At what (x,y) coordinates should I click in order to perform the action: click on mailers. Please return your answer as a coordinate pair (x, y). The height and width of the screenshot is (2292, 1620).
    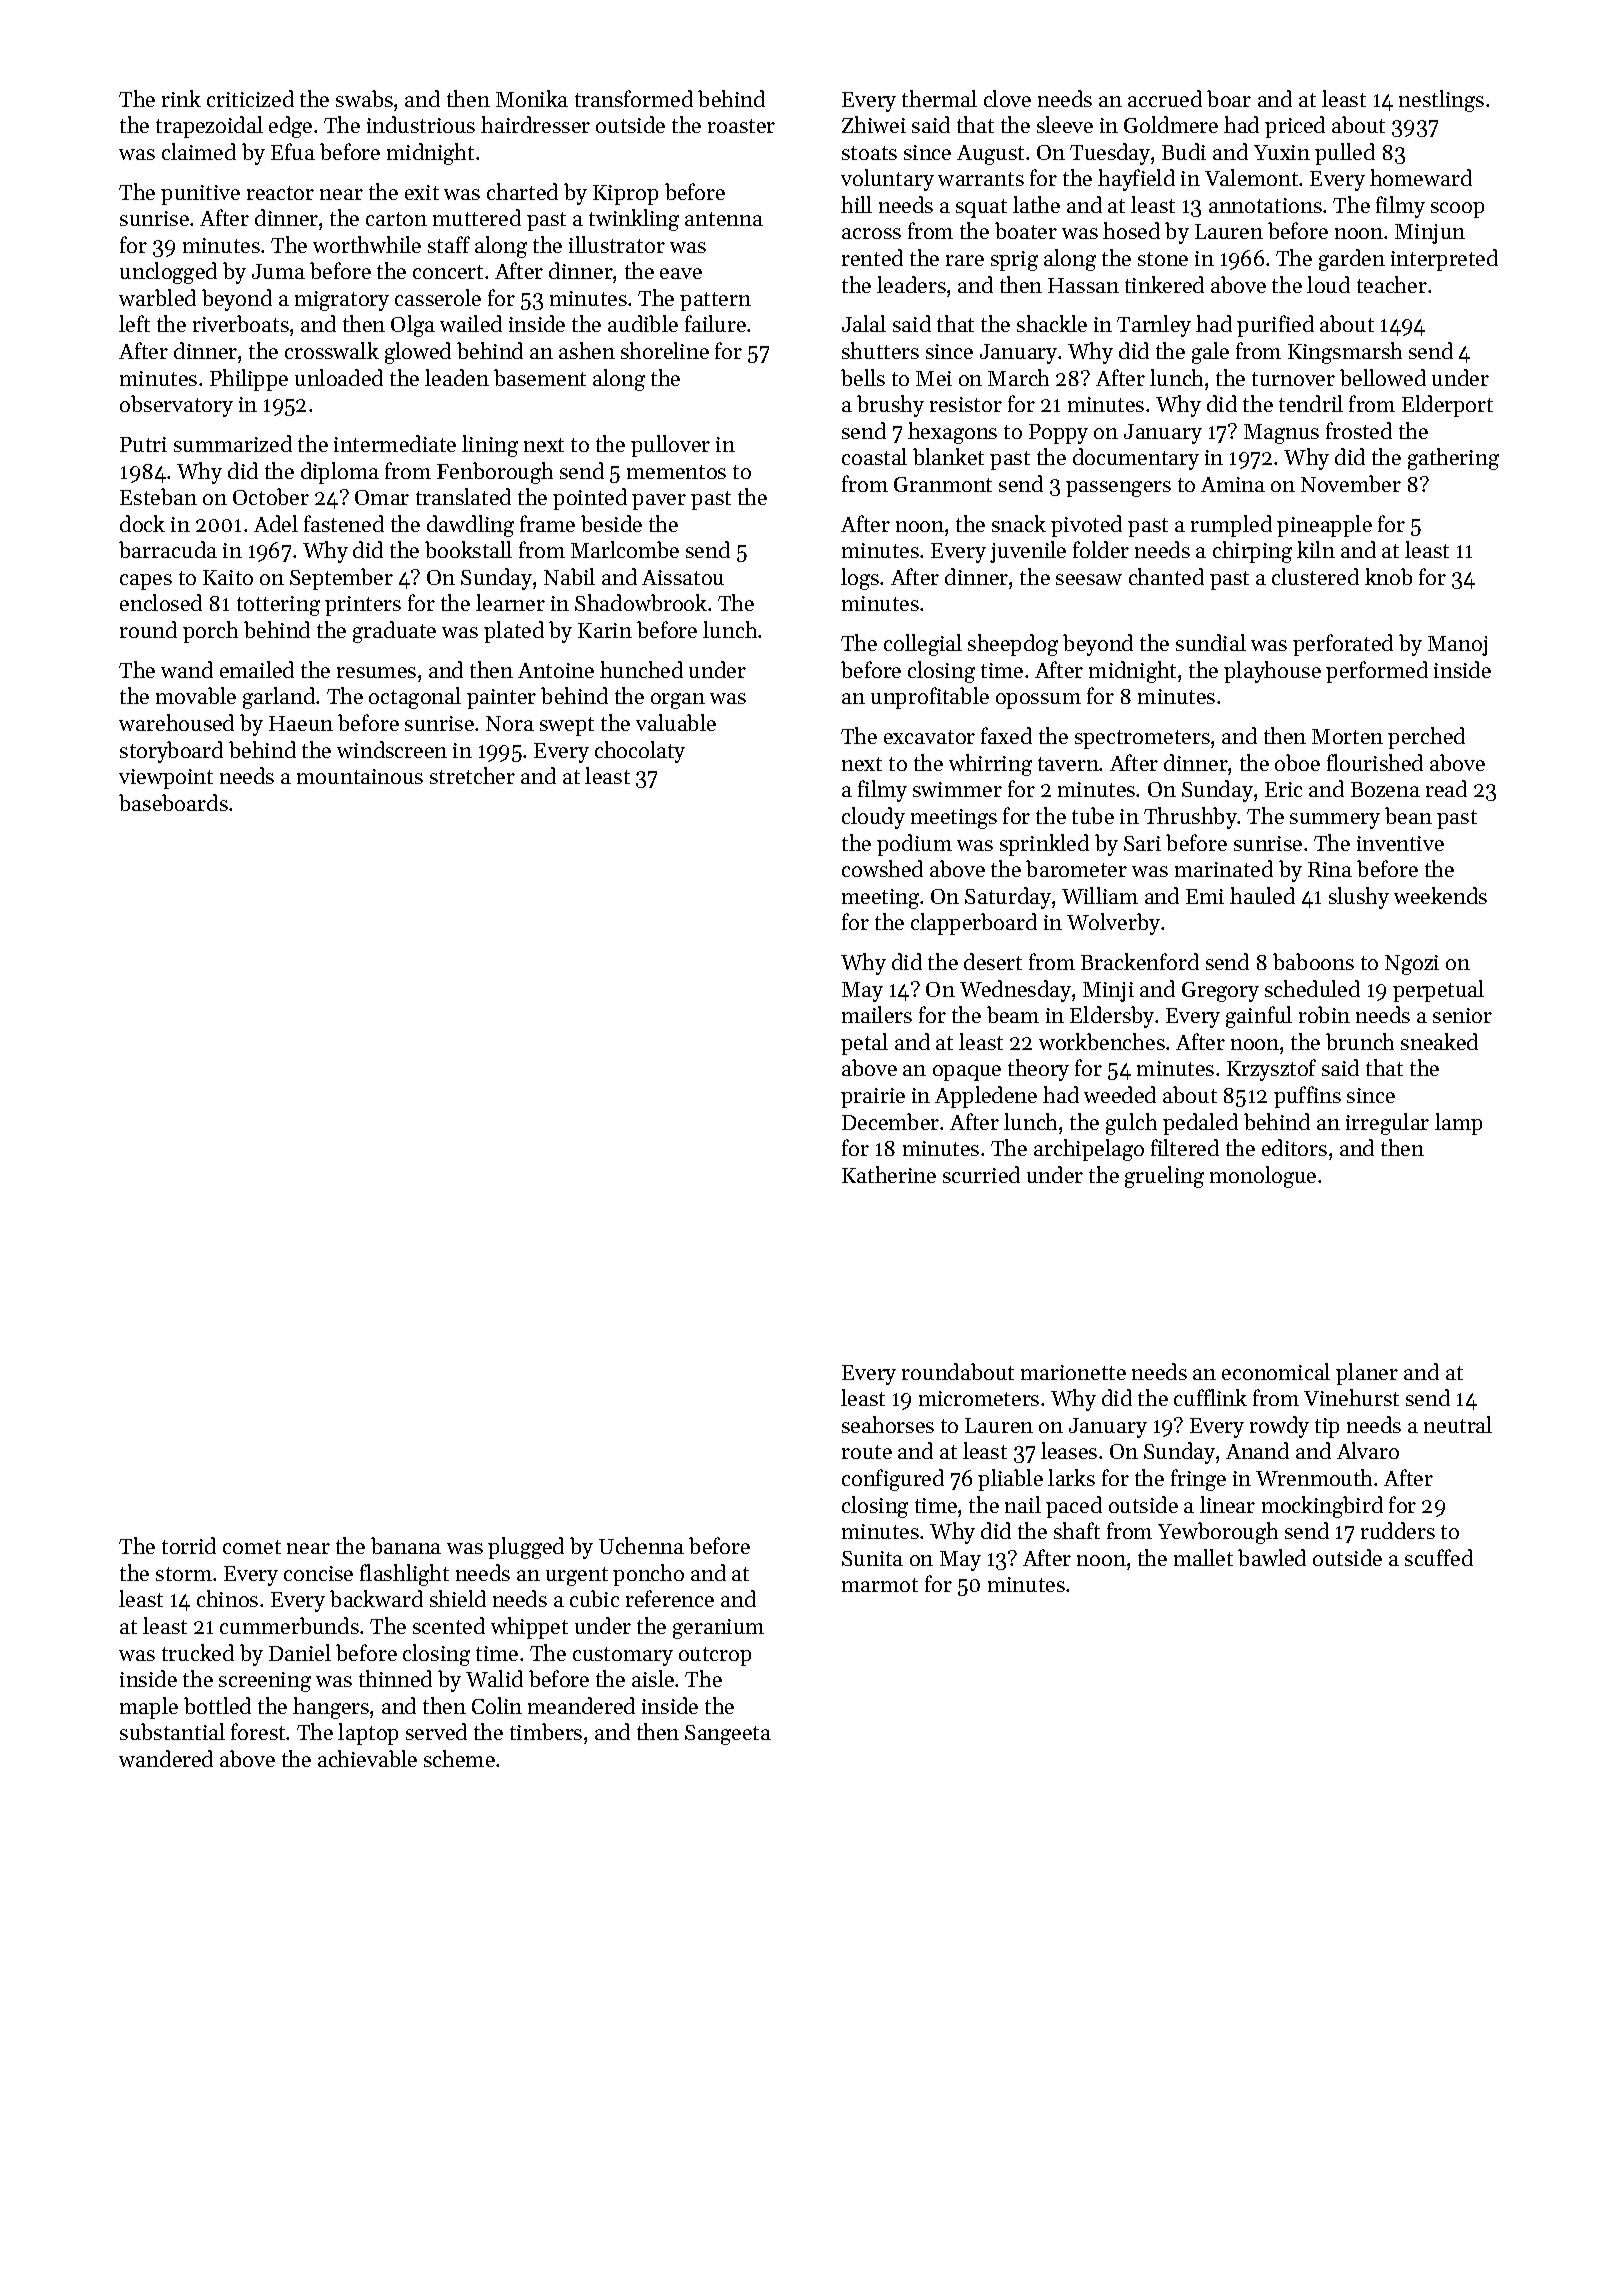
    Looking at the image, I should click on (877, 1014).
